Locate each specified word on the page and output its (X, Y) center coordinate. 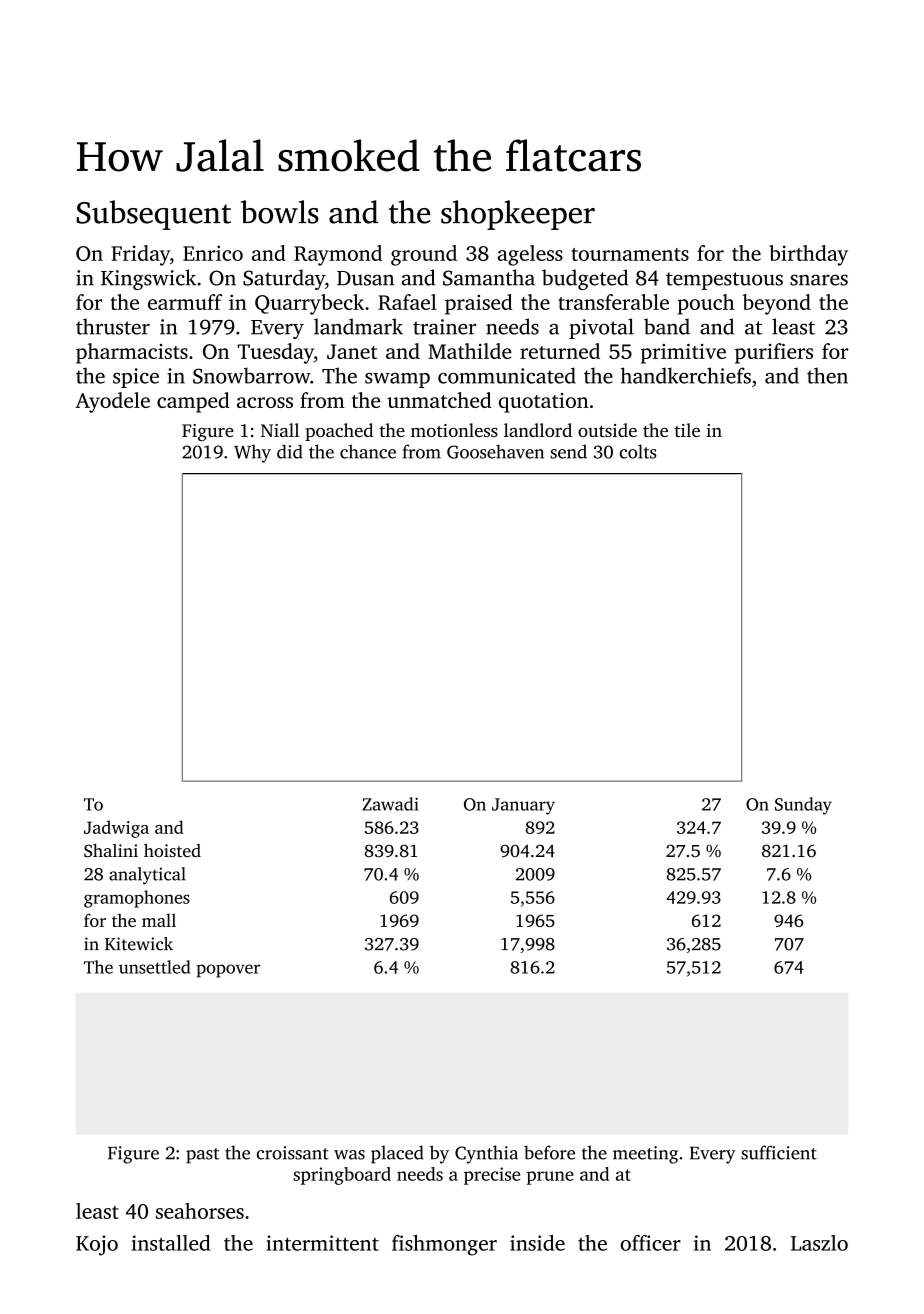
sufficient (779, 1152)
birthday (808, 255)
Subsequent (154, 215)
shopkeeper (518, 215)
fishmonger (444, 1245)
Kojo (97, 1245)
